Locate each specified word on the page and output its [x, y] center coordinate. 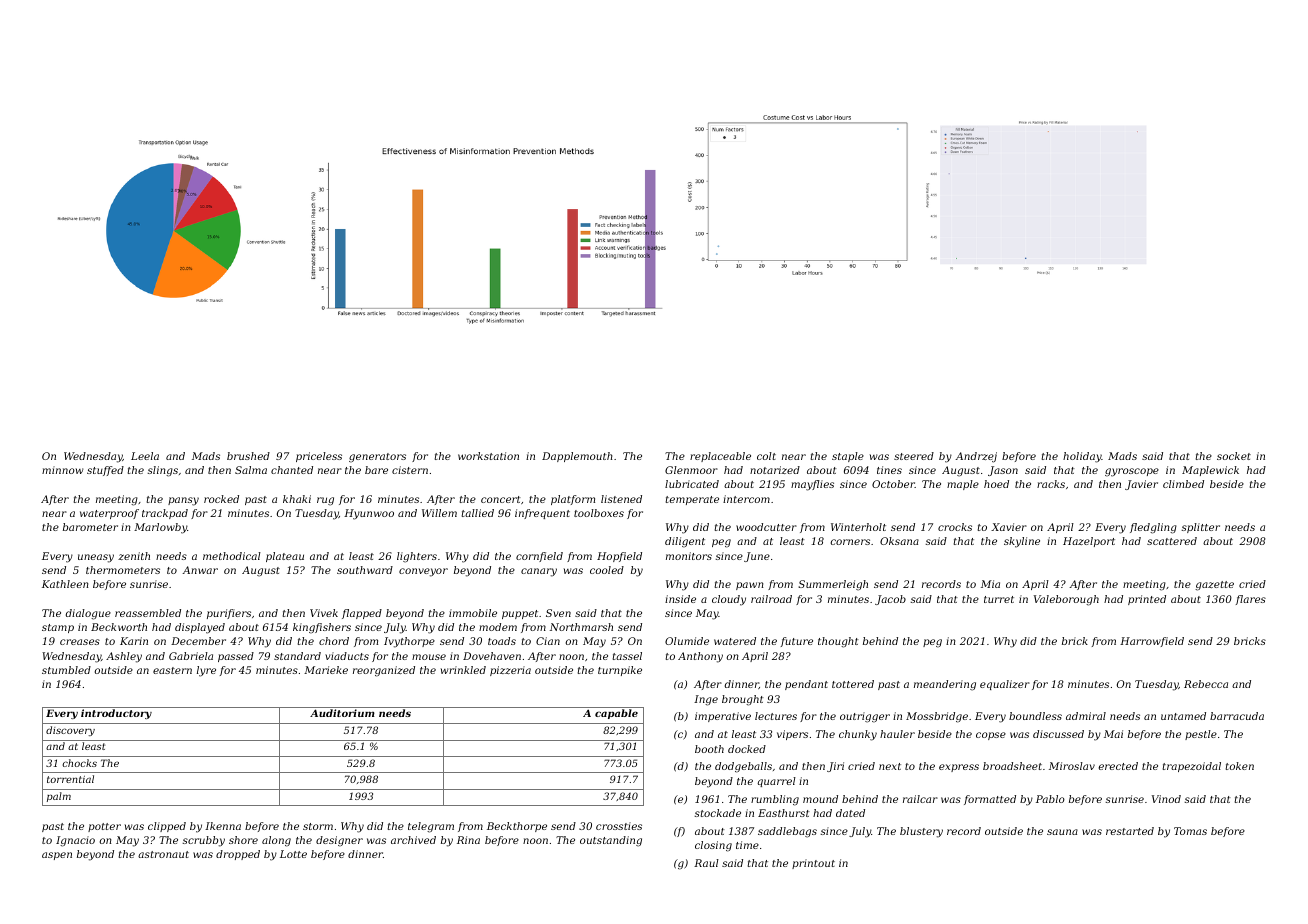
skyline [1022, 542]
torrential [70, 779]
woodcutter [766, 527]
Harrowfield [1152, 642]
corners [850, 542]
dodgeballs [743, 767]
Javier [1141, 485]
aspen [57, 856]
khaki [297, 499]
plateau [285, 557]
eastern [172, 670]
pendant [806, 685]
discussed [1058, 734]
